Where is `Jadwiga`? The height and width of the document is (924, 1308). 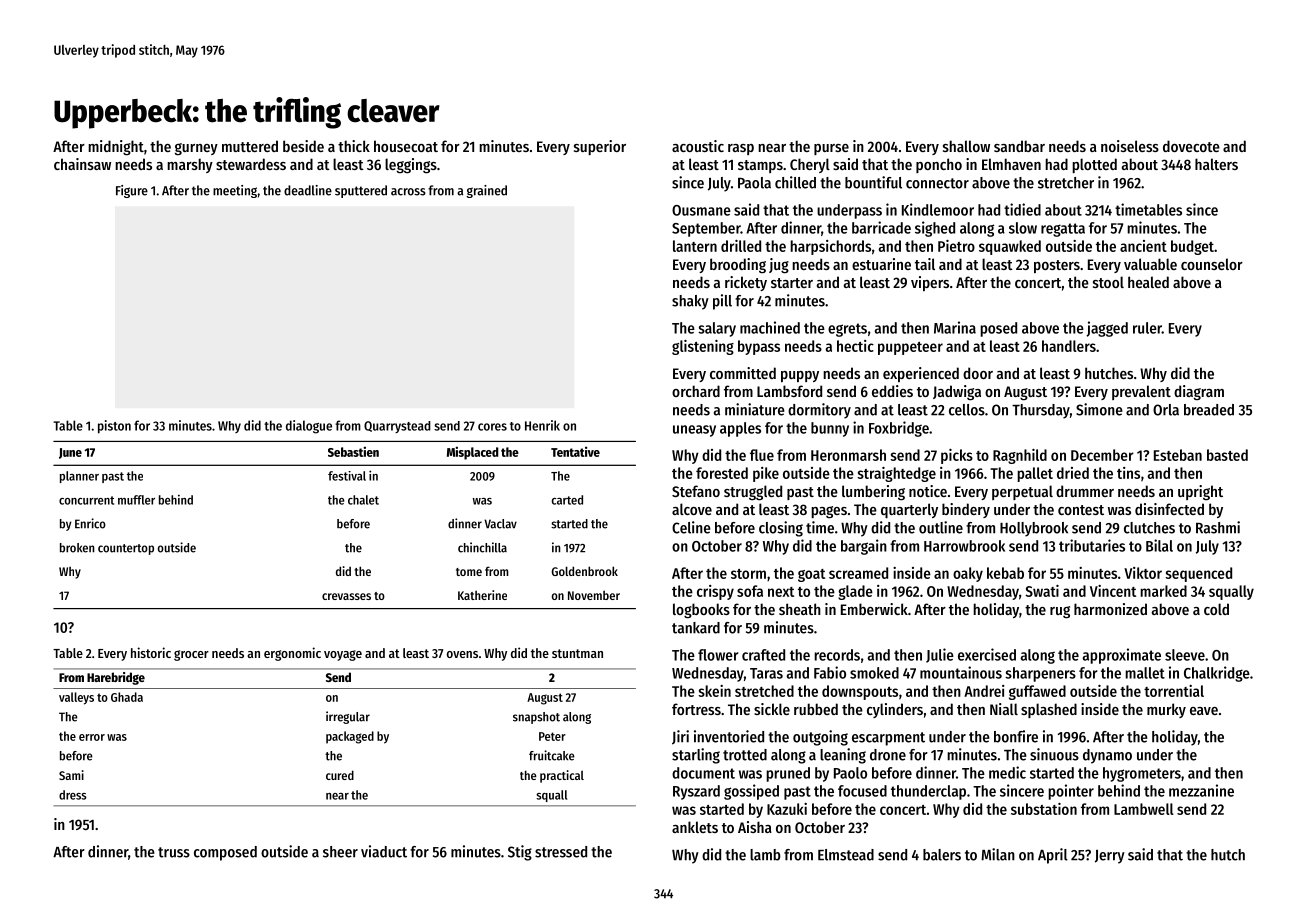
Jadwiga is located at coordinates (957, 393).
